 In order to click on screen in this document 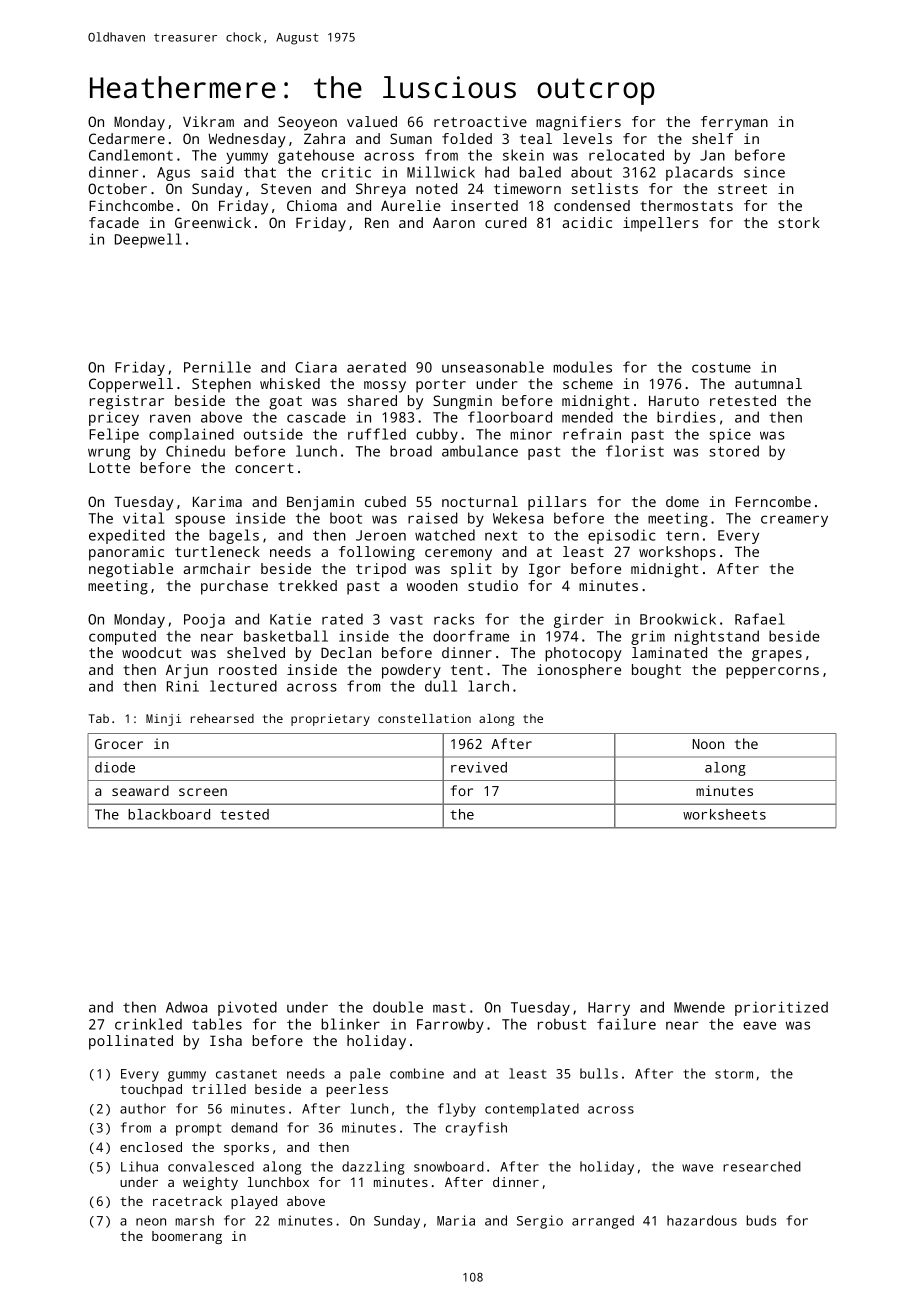, I will do `click(203, 792)`.
